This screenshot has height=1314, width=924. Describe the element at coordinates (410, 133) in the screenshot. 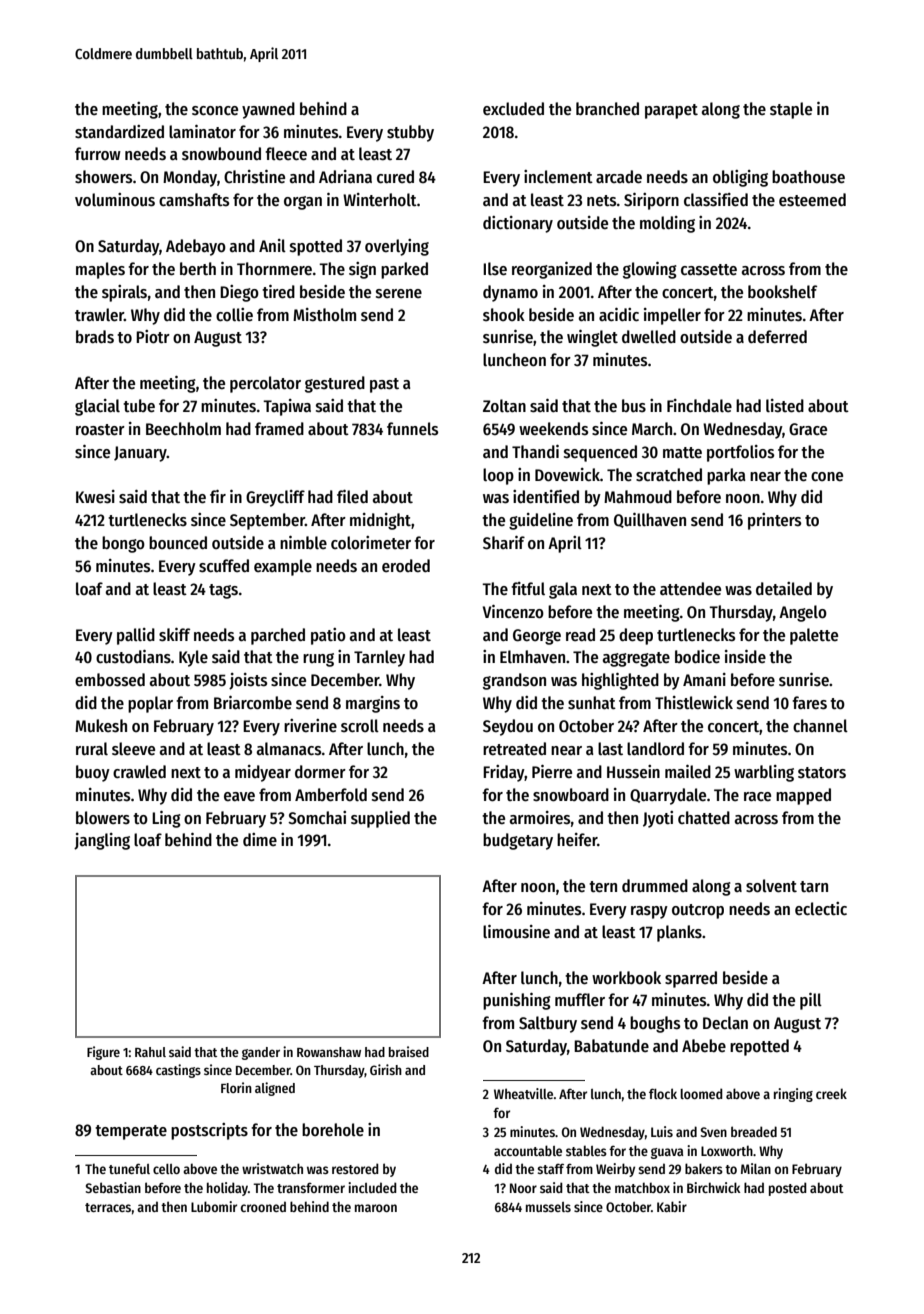

I see `stubby` at that location.
